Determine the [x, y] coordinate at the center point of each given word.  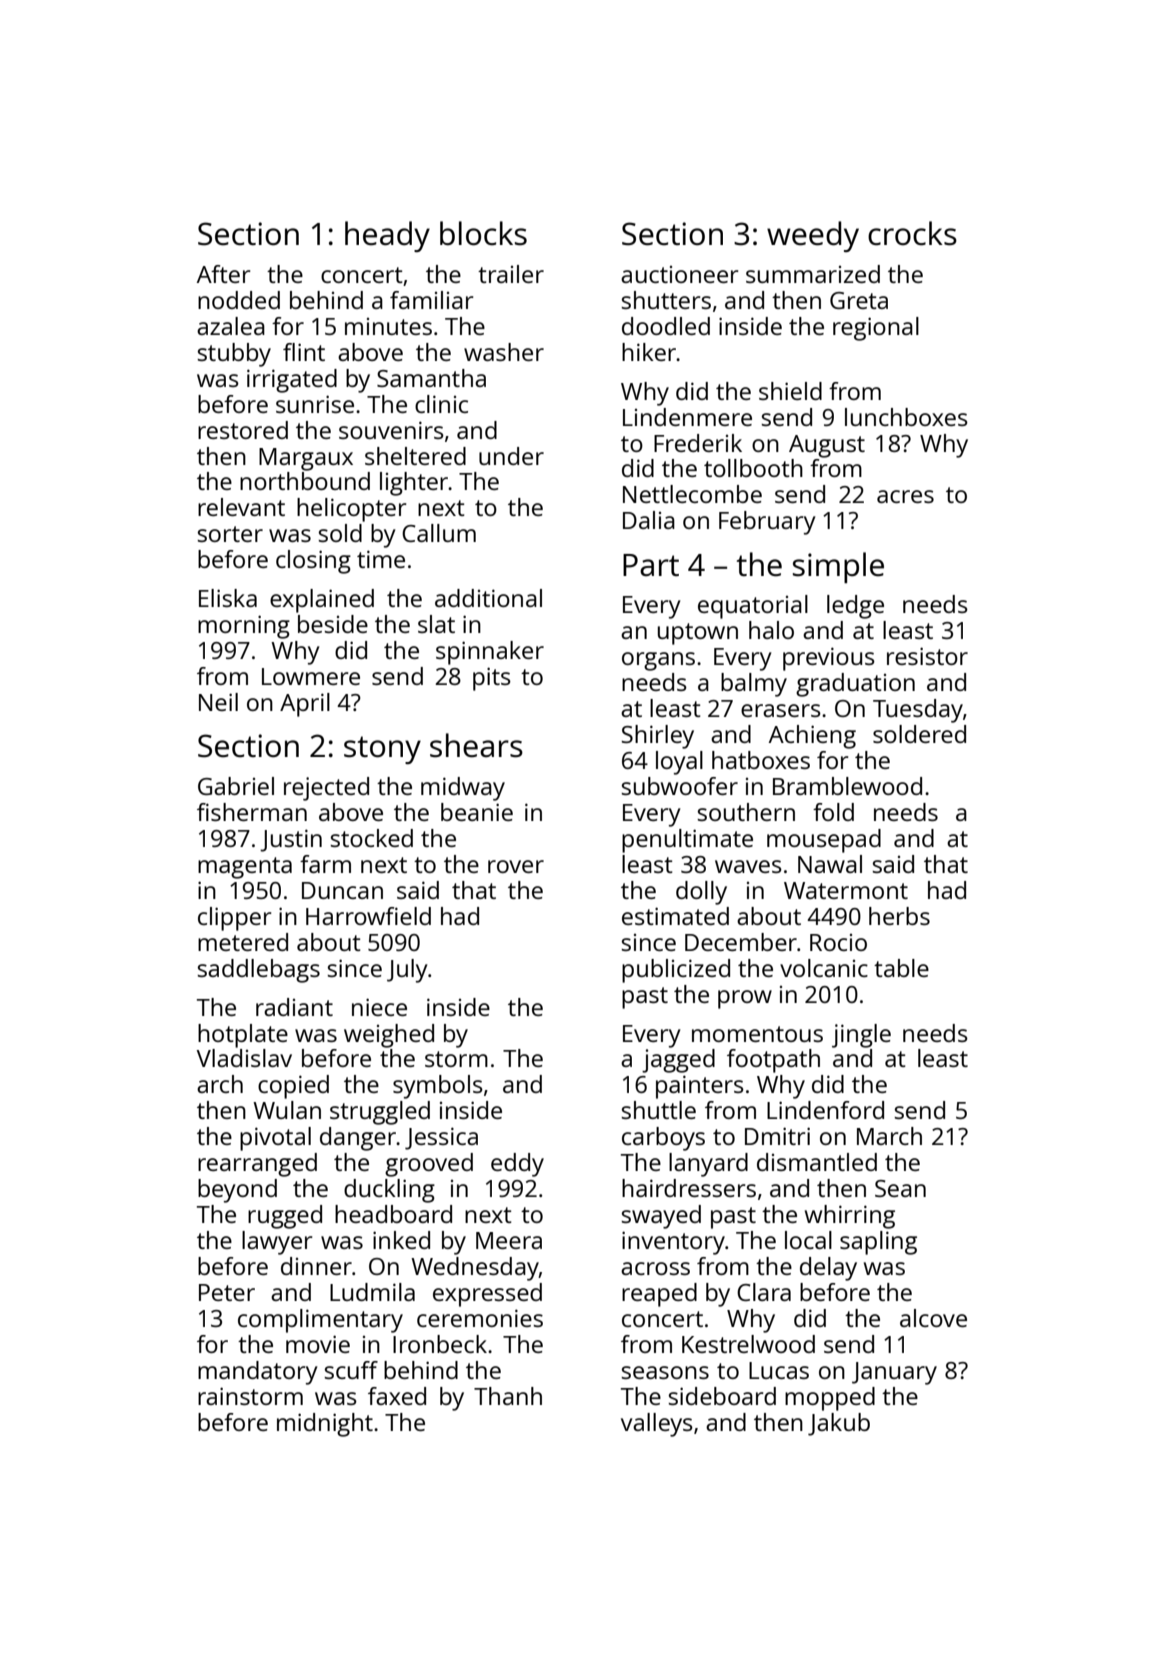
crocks [912, 233]
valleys [657, 1425]
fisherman [252, 812]
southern [746, 812]
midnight [325, 1425]
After [223, 274]
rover [516, 866]
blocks [483, 233]
